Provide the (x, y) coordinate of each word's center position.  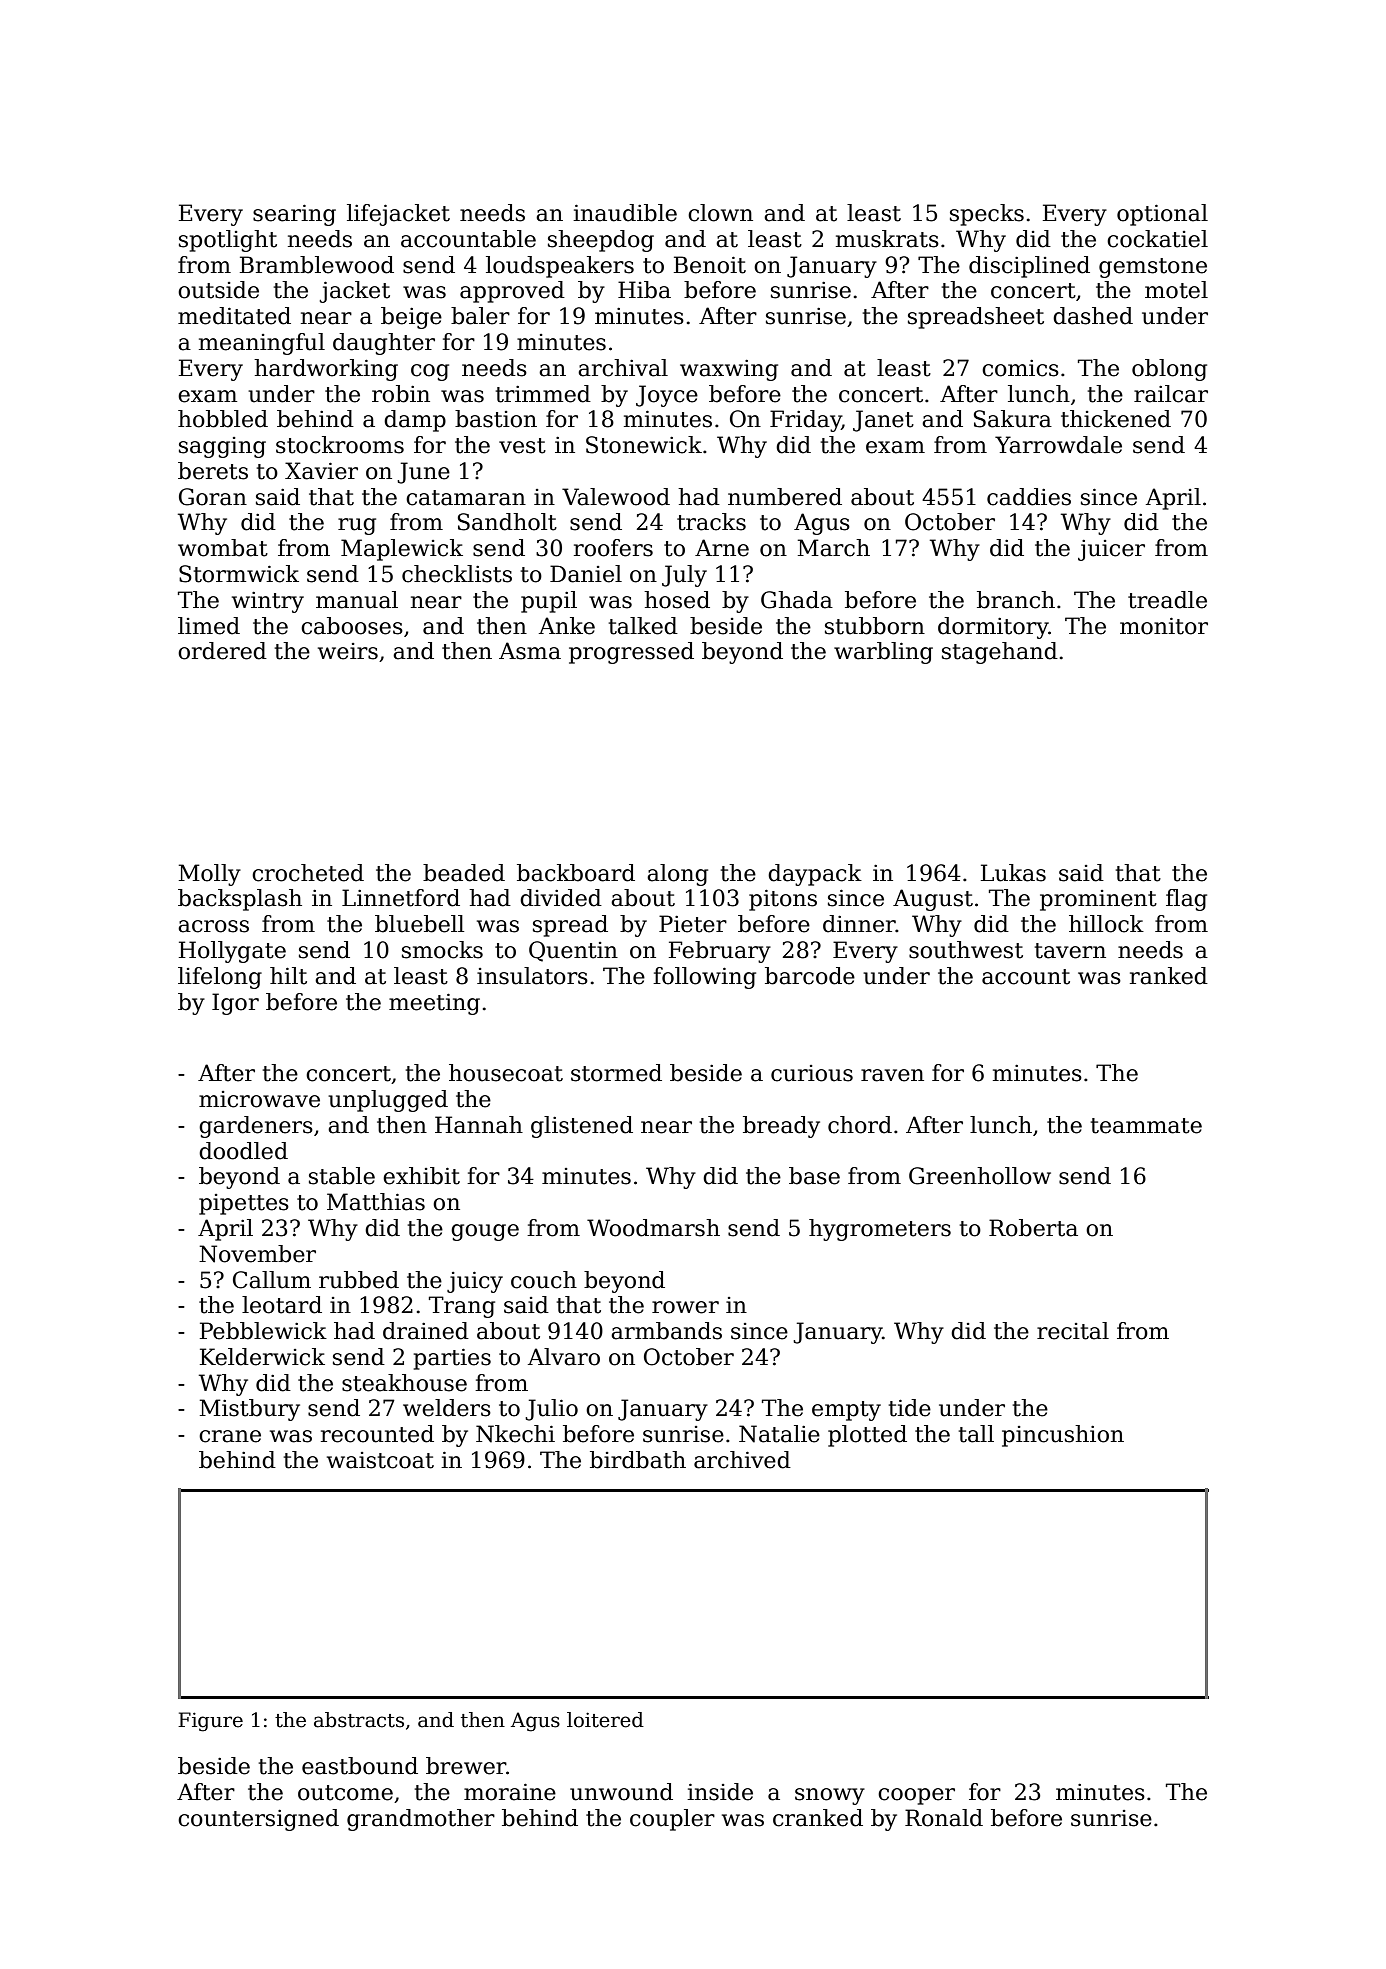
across (213, 926)
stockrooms (340, 445)
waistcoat (380, 1460)
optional (1162, 215)
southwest (966, 950)
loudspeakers (560, 267)
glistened (582, 1127)
